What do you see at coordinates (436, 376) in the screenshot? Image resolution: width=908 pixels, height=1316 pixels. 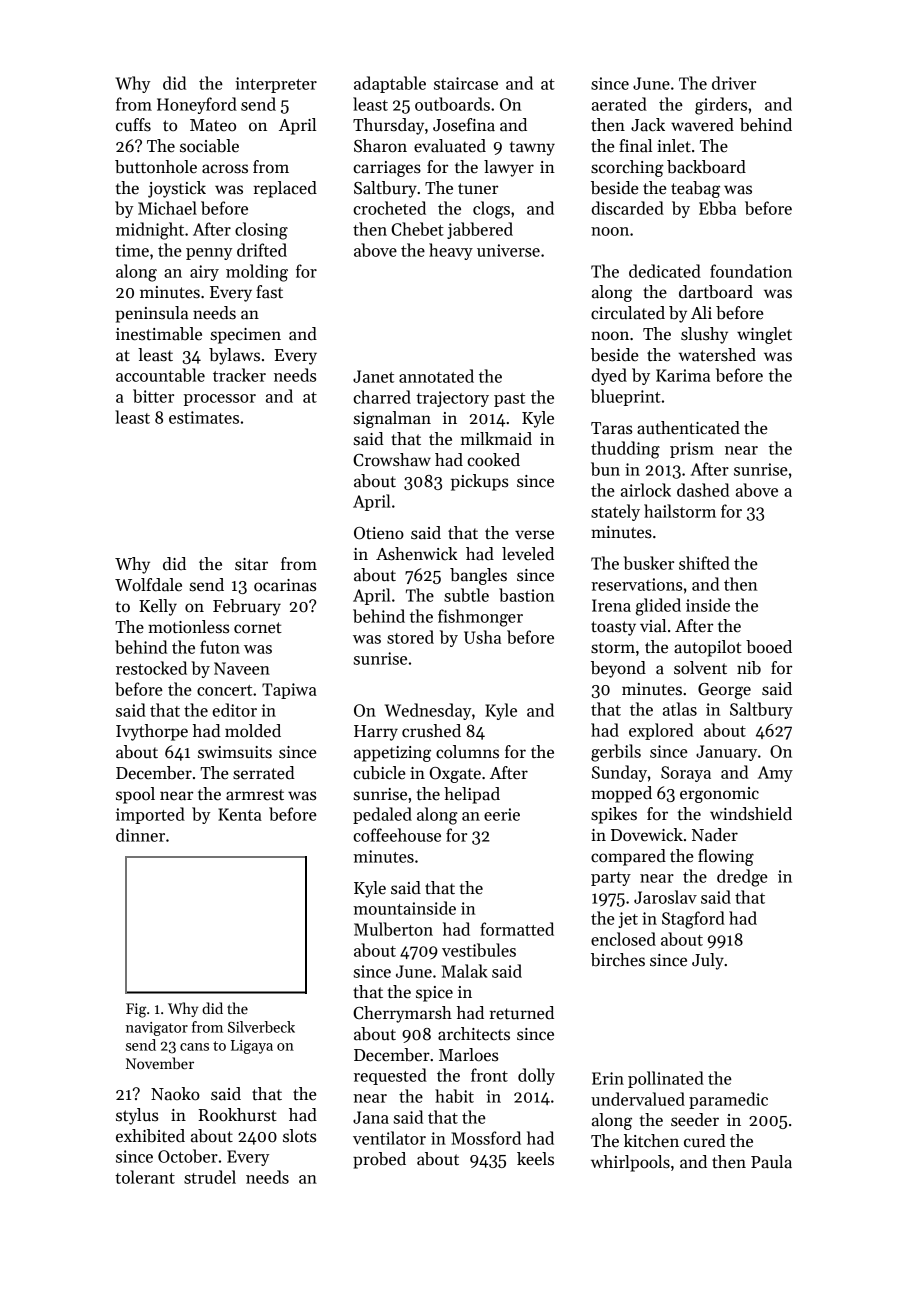 I see `annotated` at bounding box center [436, 376].
